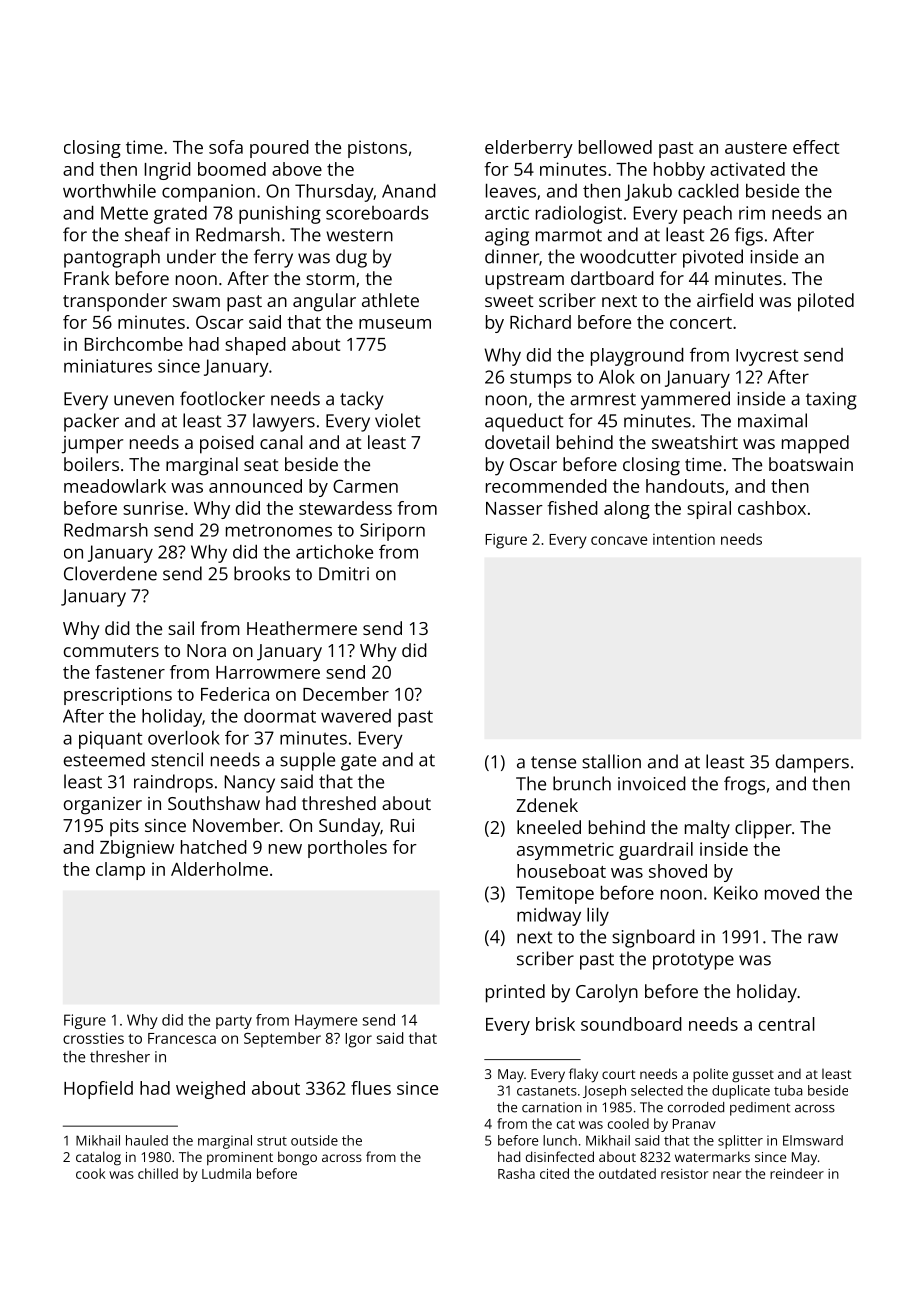  I want to click on raindrops, so click(173, 783).
